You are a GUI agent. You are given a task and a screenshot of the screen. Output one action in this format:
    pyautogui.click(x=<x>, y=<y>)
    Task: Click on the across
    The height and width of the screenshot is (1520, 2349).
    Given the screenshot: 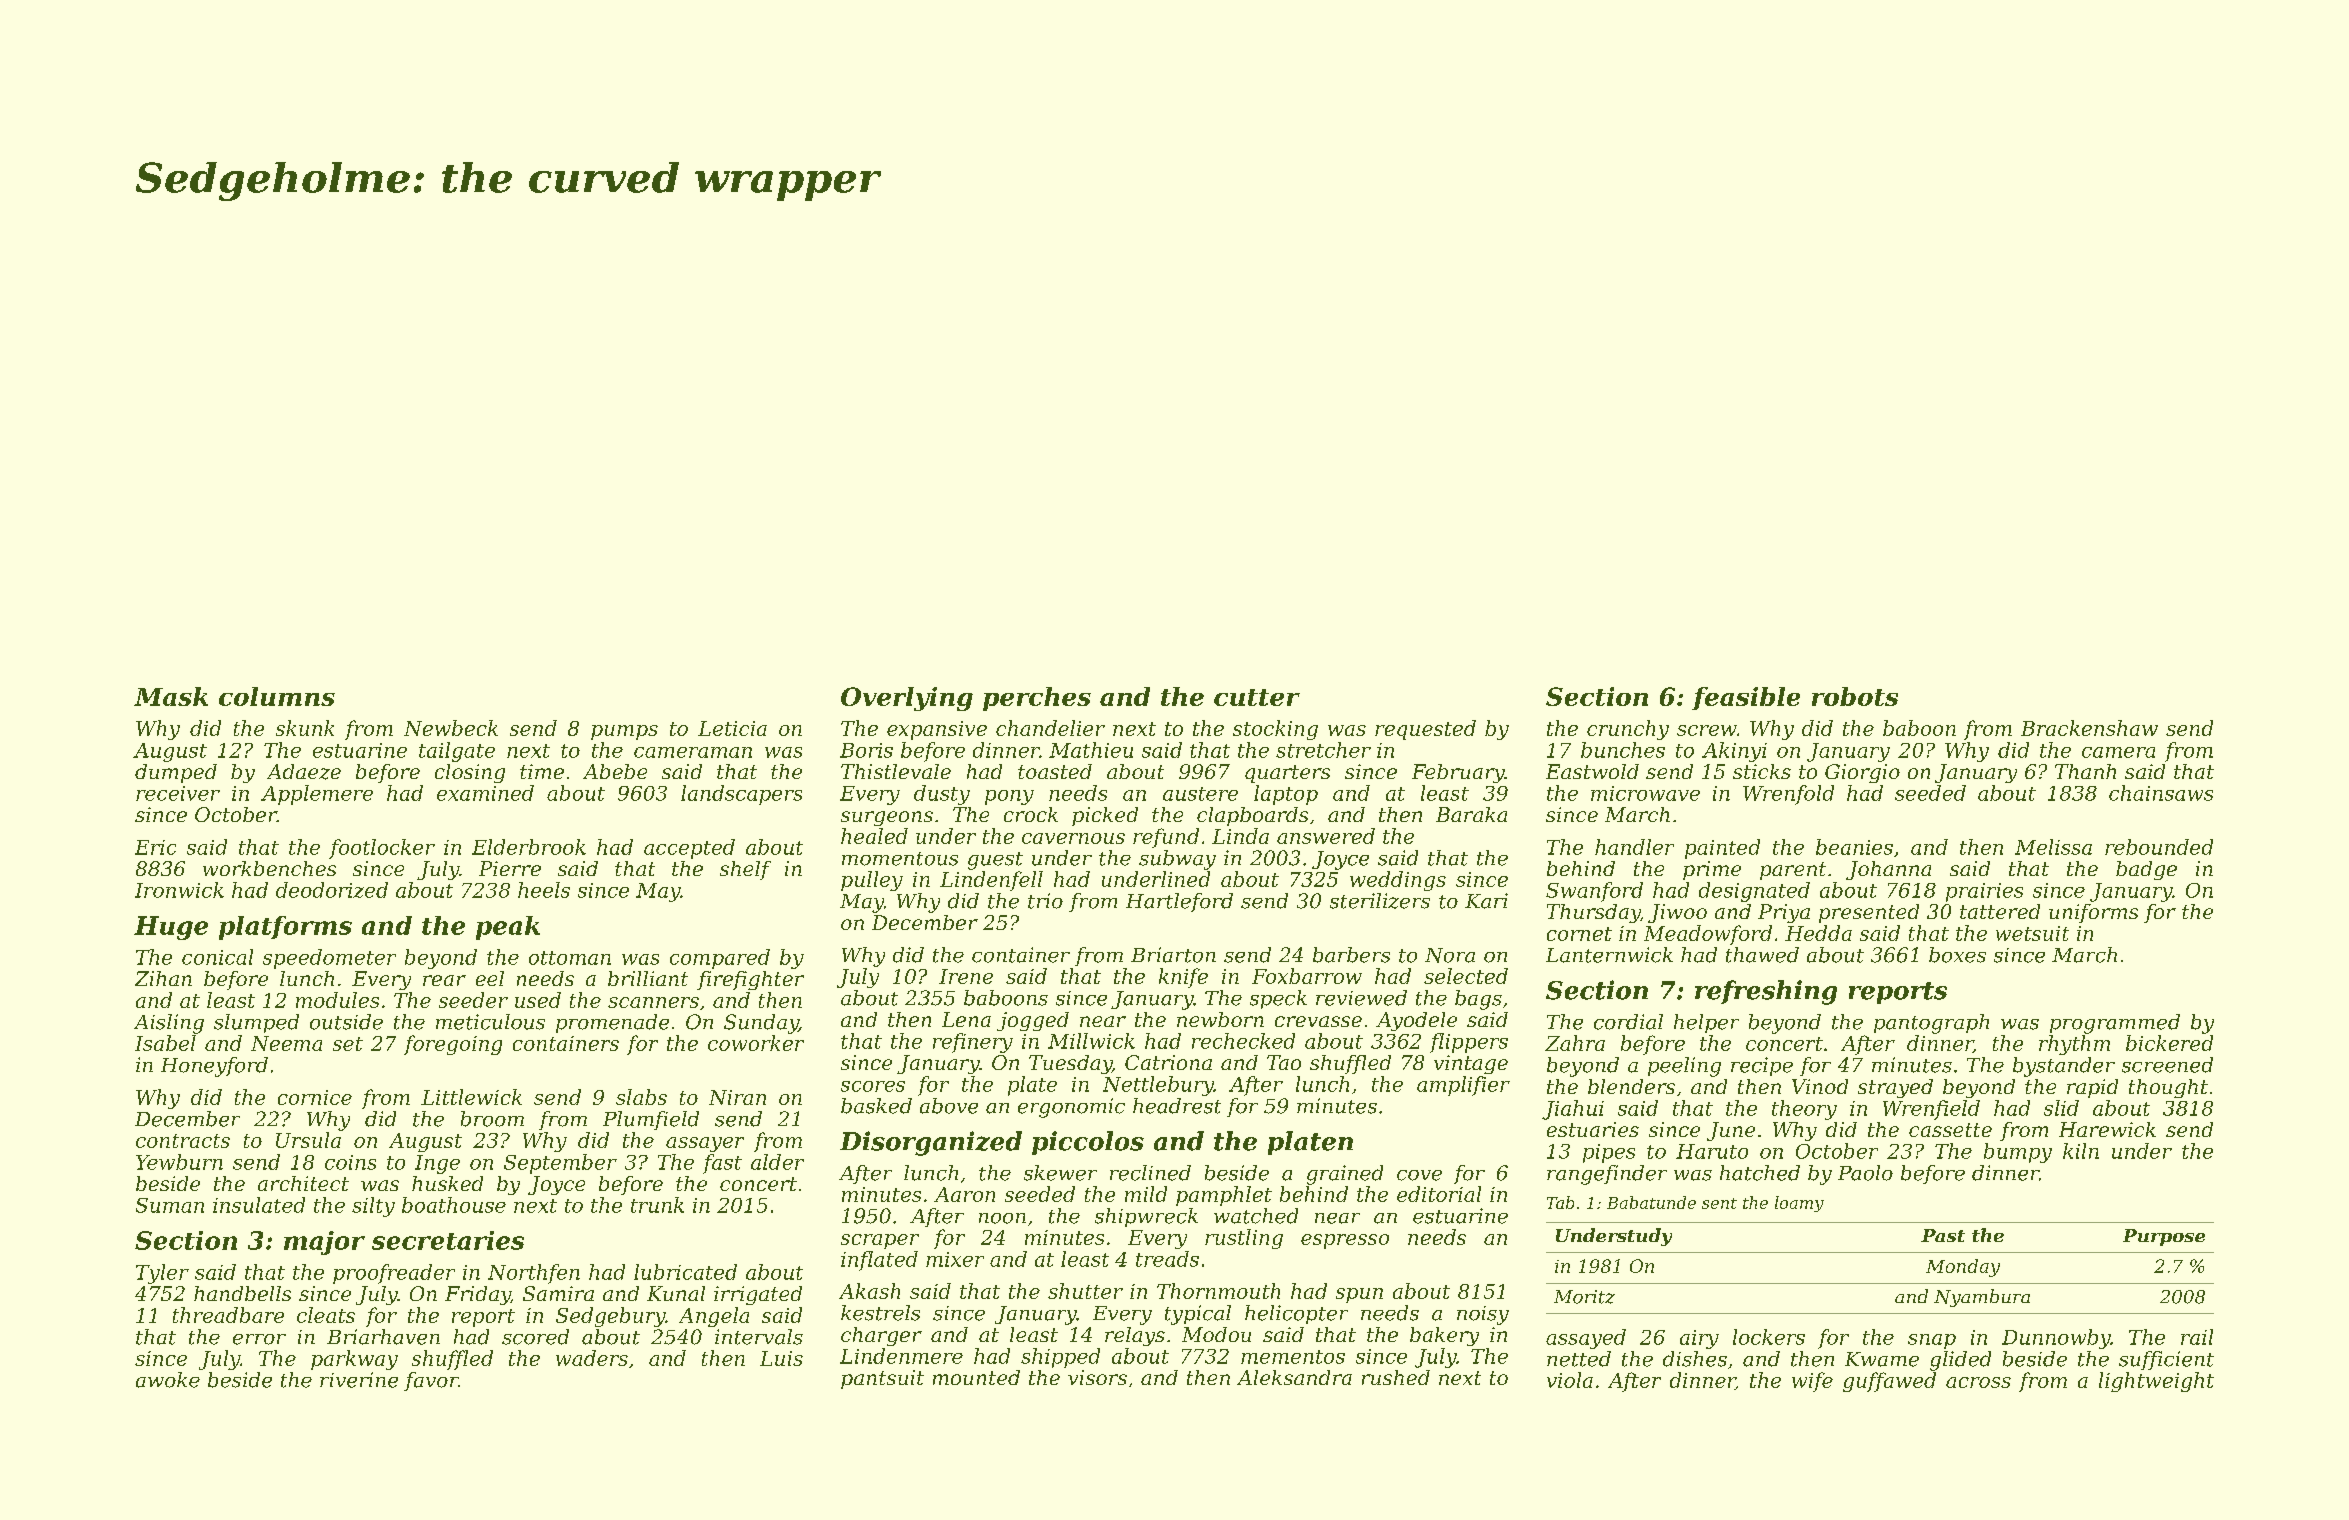 What is the action you would take?
    pyautogui.click(x=1978, y=1382)
